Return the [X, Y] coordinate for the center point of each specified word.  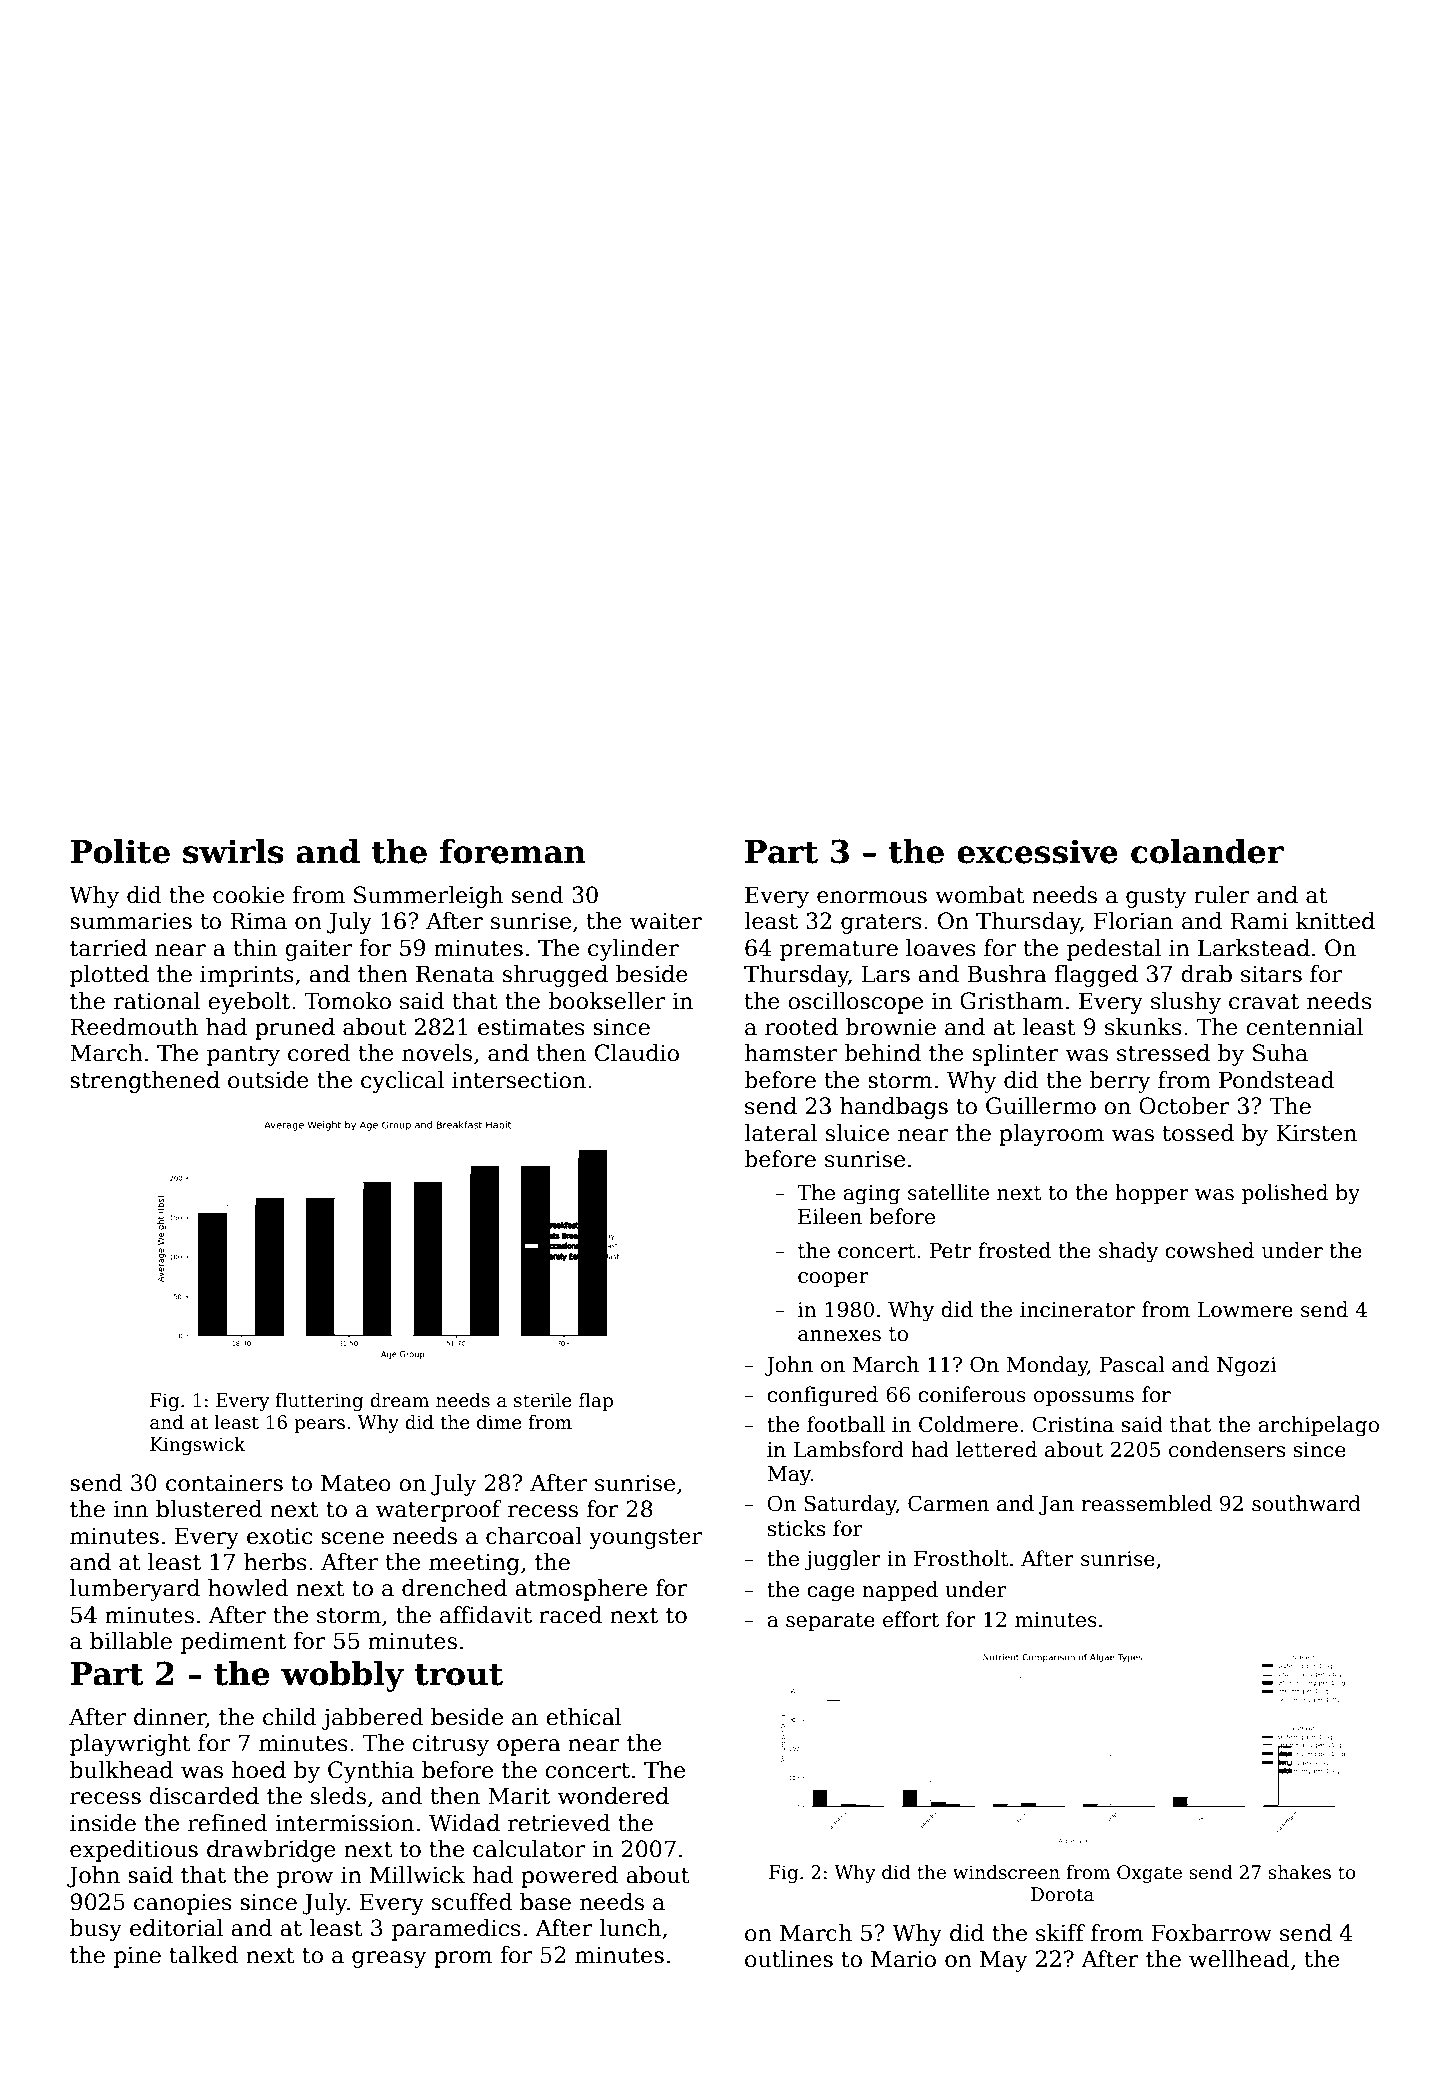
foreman [513, 851]
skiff [1060, 1933]
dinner [170, 1718]
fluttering [319, 1402]
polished [1285, 1194]
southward [1306, 1503]
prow [305, 1879]
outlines [789, 1959]
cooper [833, 1279]
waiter [666, 921]
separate [830, 1622]
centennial [1304, 1027]
